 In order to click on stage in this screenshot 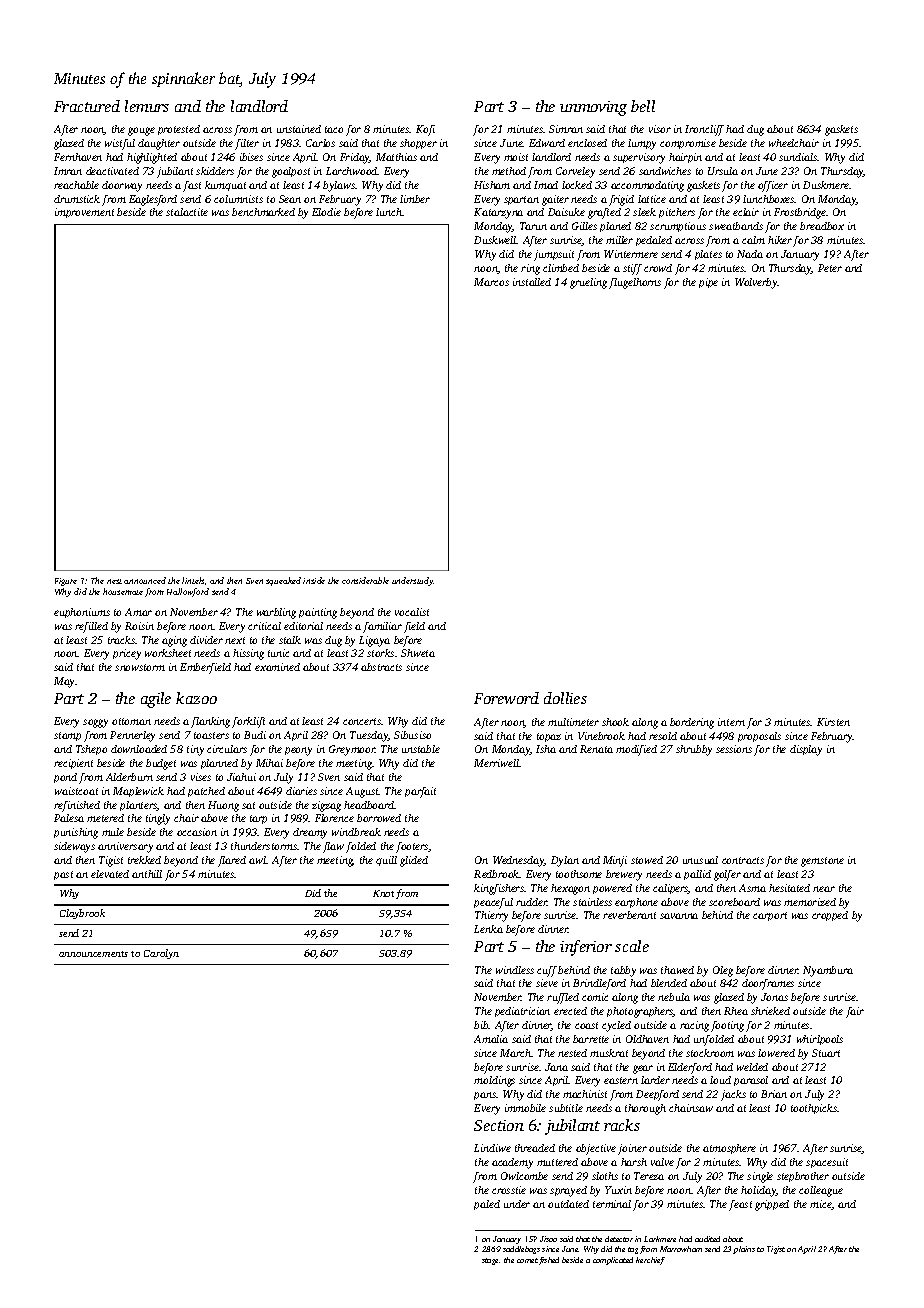, I will do `click(490, 1261)`.
